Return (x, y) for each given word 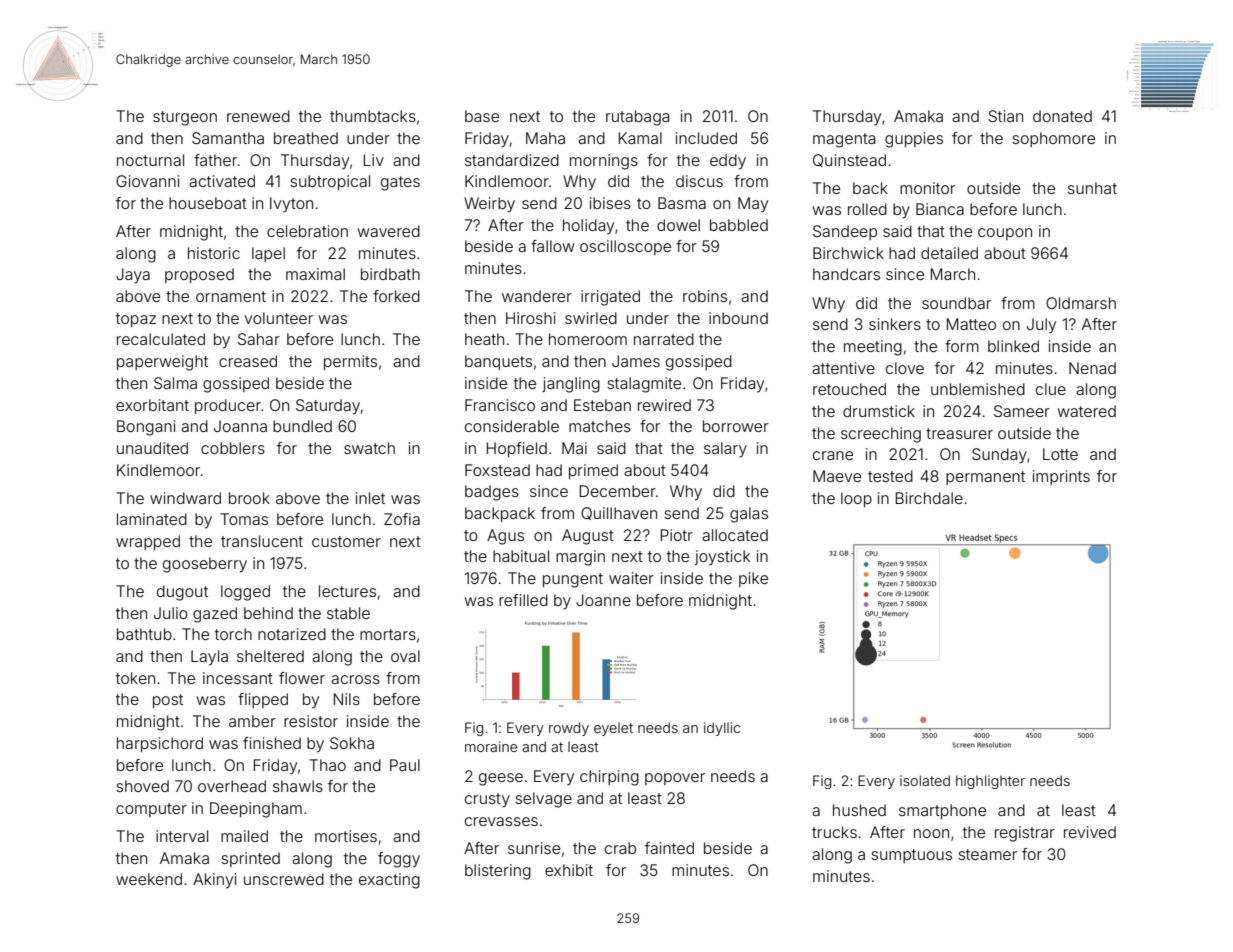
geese (501, 779)
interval (182, 836)
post (168, 701)
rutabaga (637, 118)
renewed (258, 116)
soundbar (956, 303)
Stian (1005, 116)
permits (350, 362)
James (636, 361)
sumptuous (911, 856)
